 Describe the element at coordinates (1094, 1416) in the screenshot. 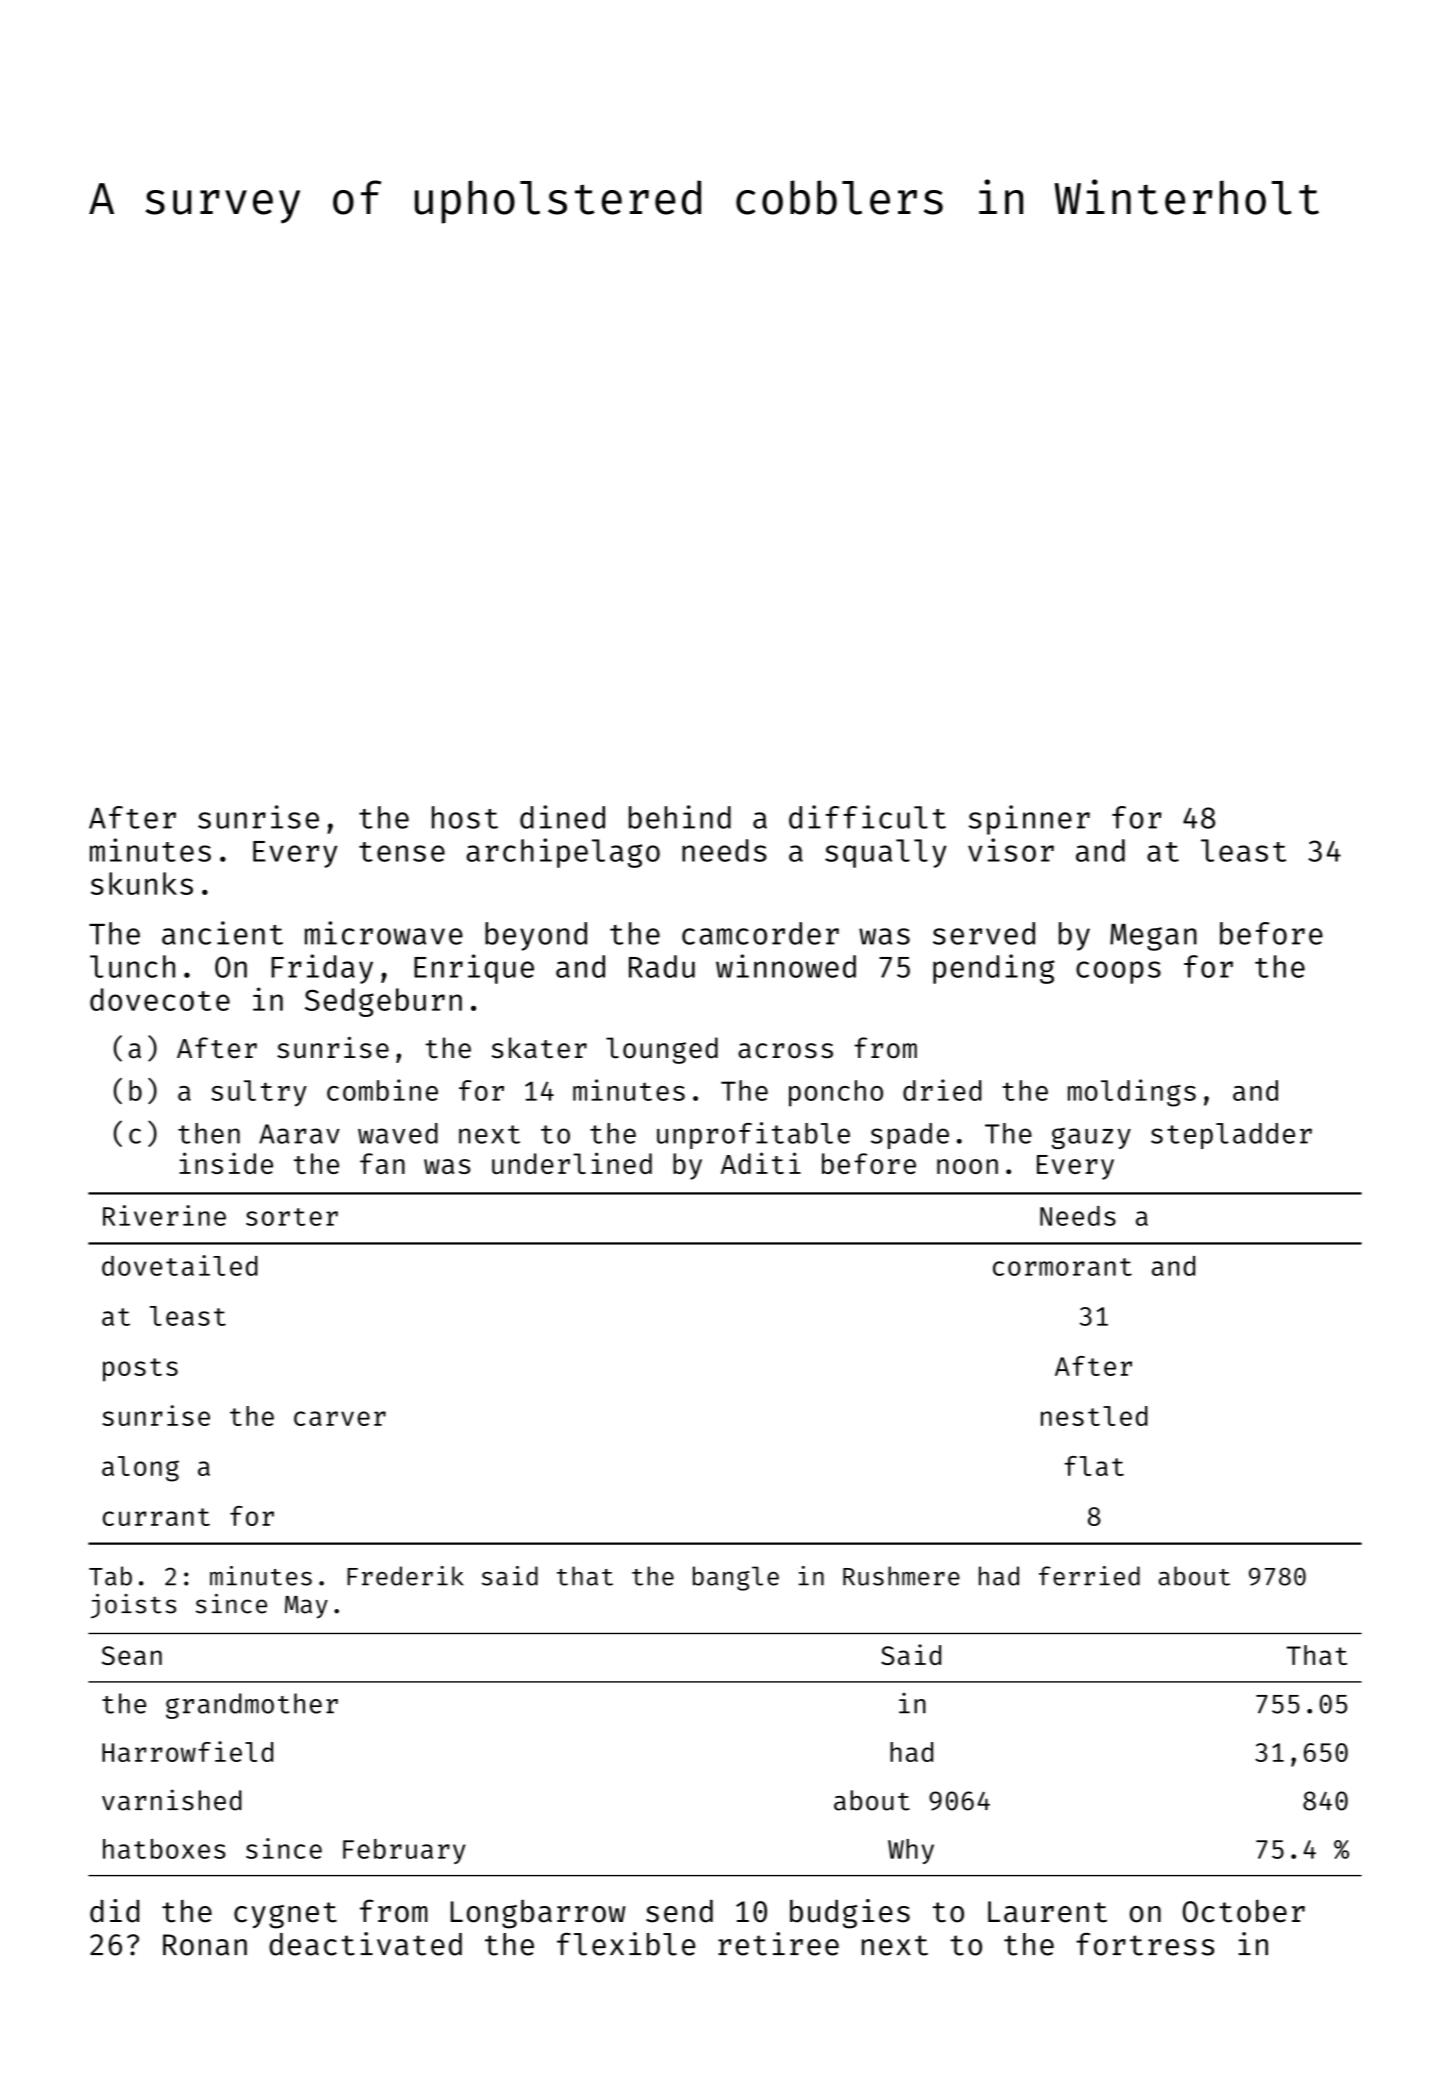

I see `nestled` at that location.
